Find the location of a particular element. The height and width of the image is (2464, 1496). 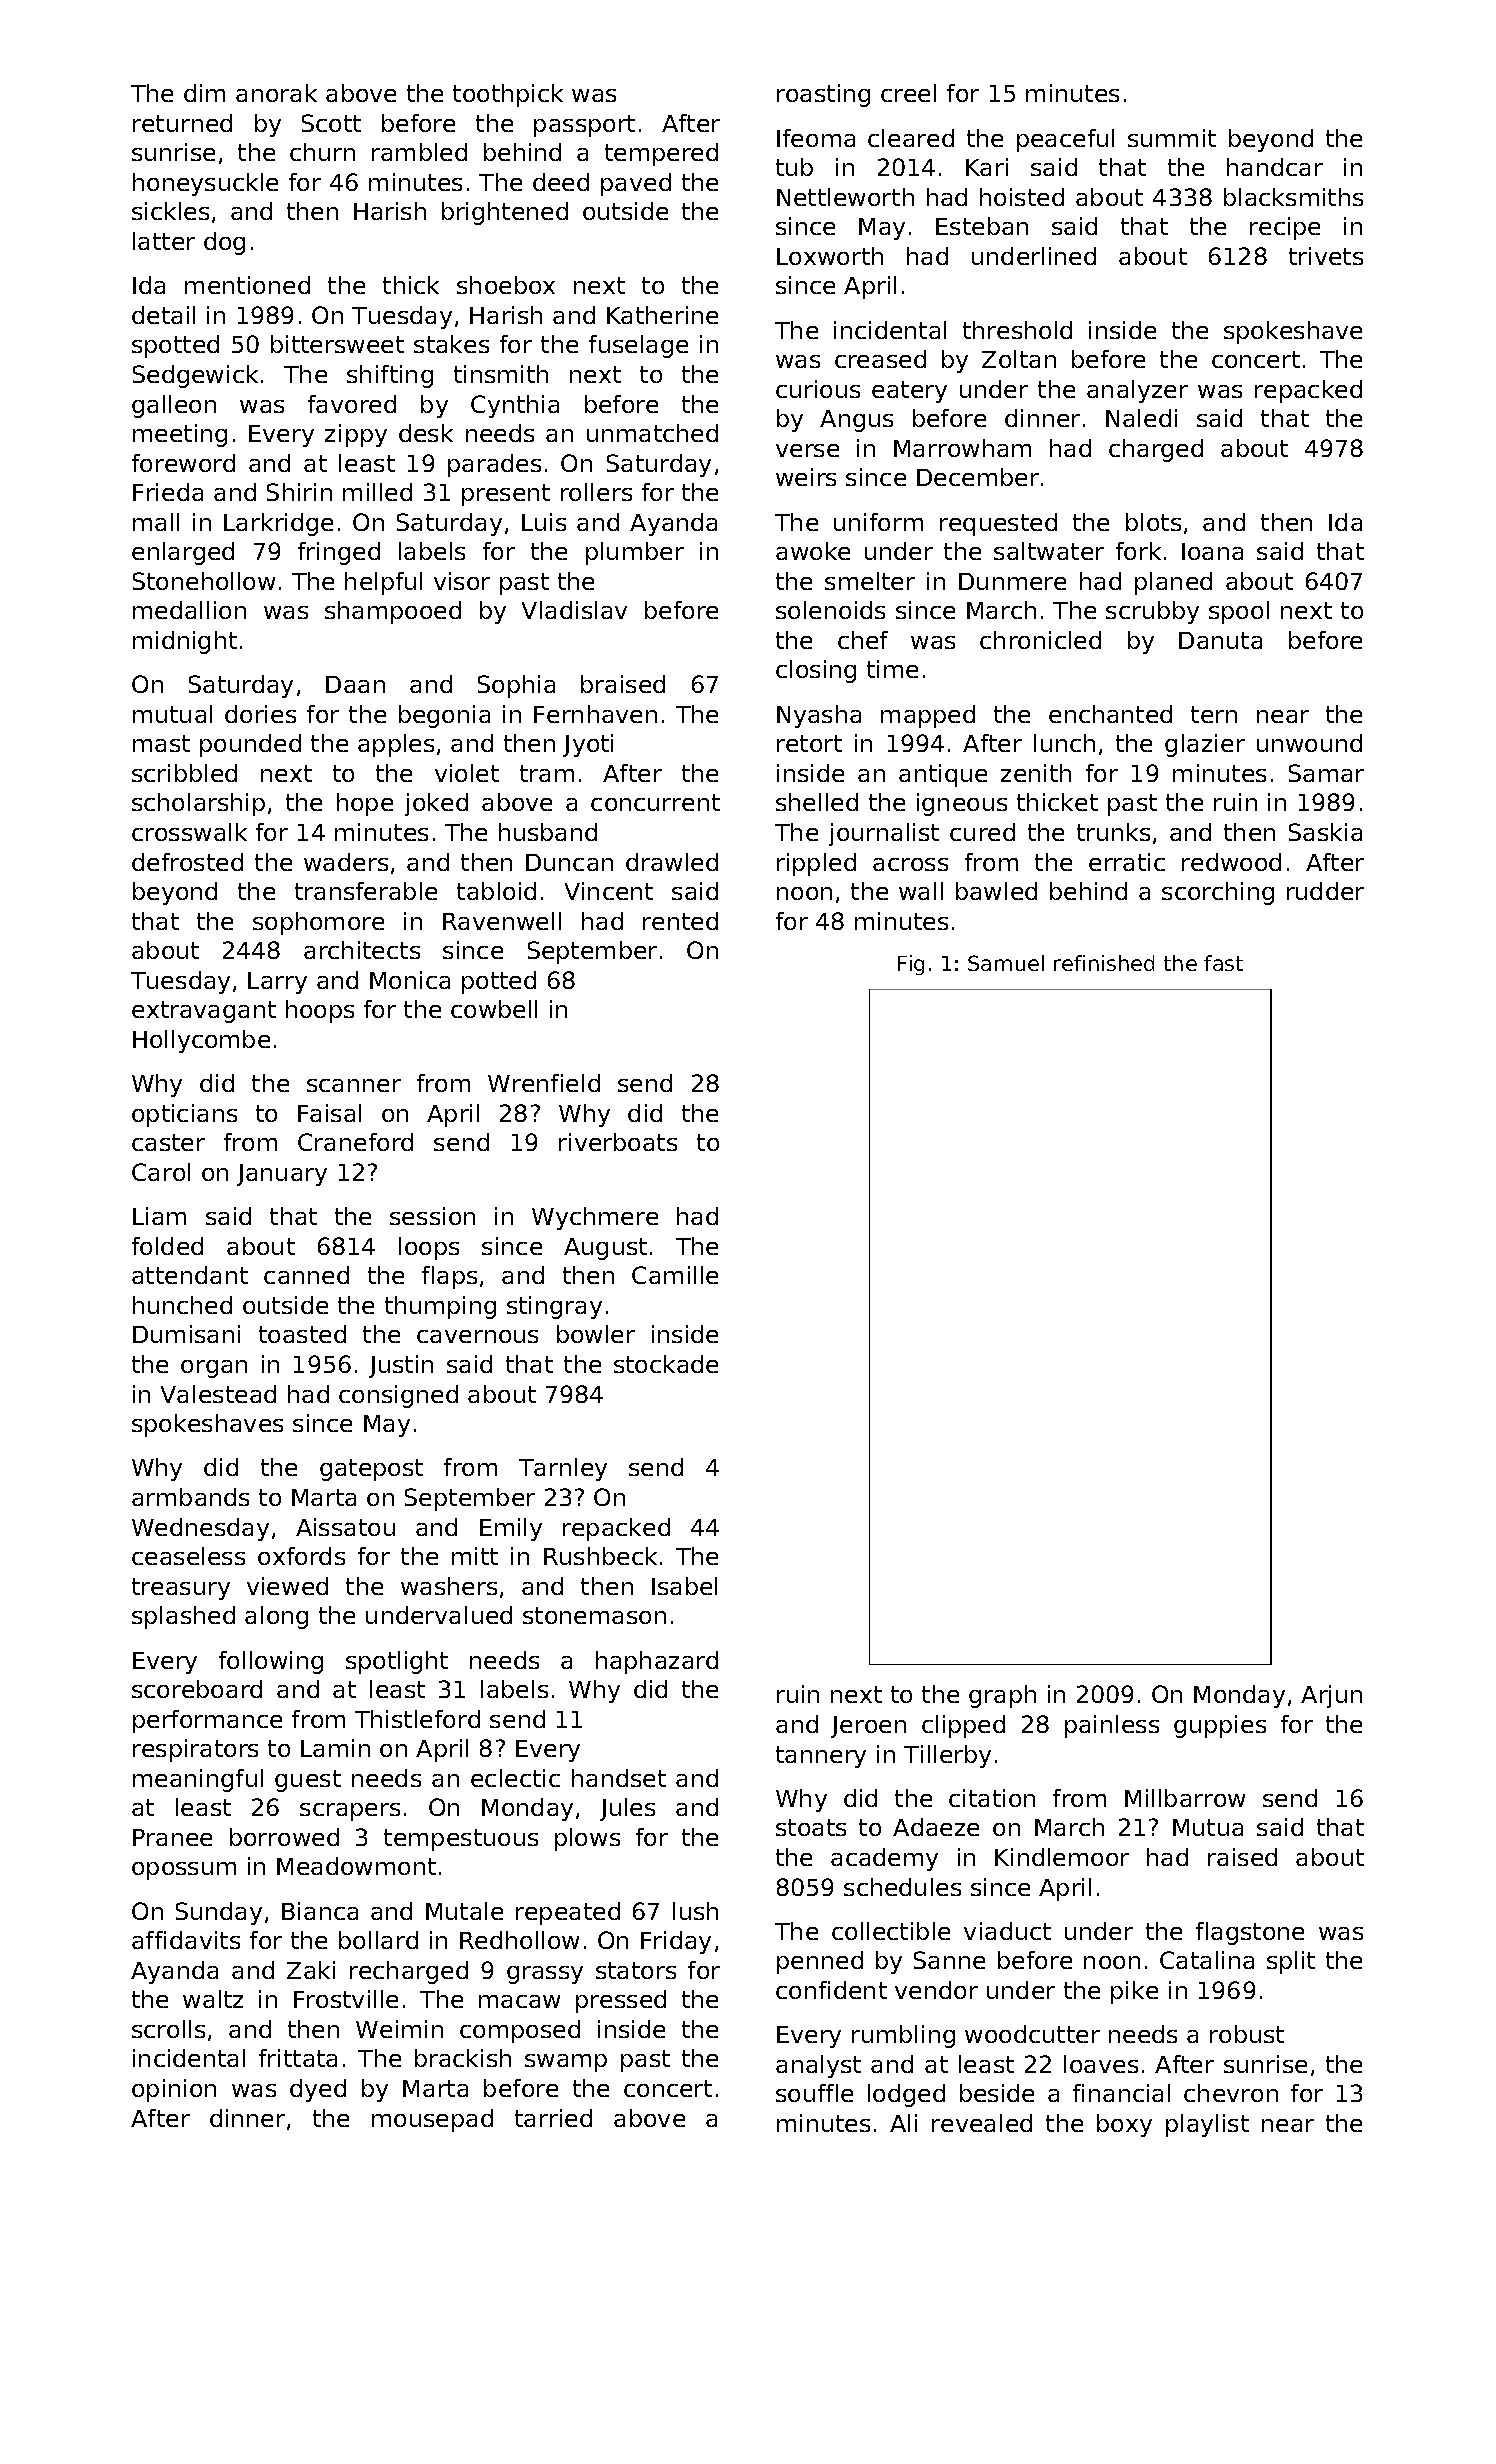

Angus is located at coordinates (856, 421).
